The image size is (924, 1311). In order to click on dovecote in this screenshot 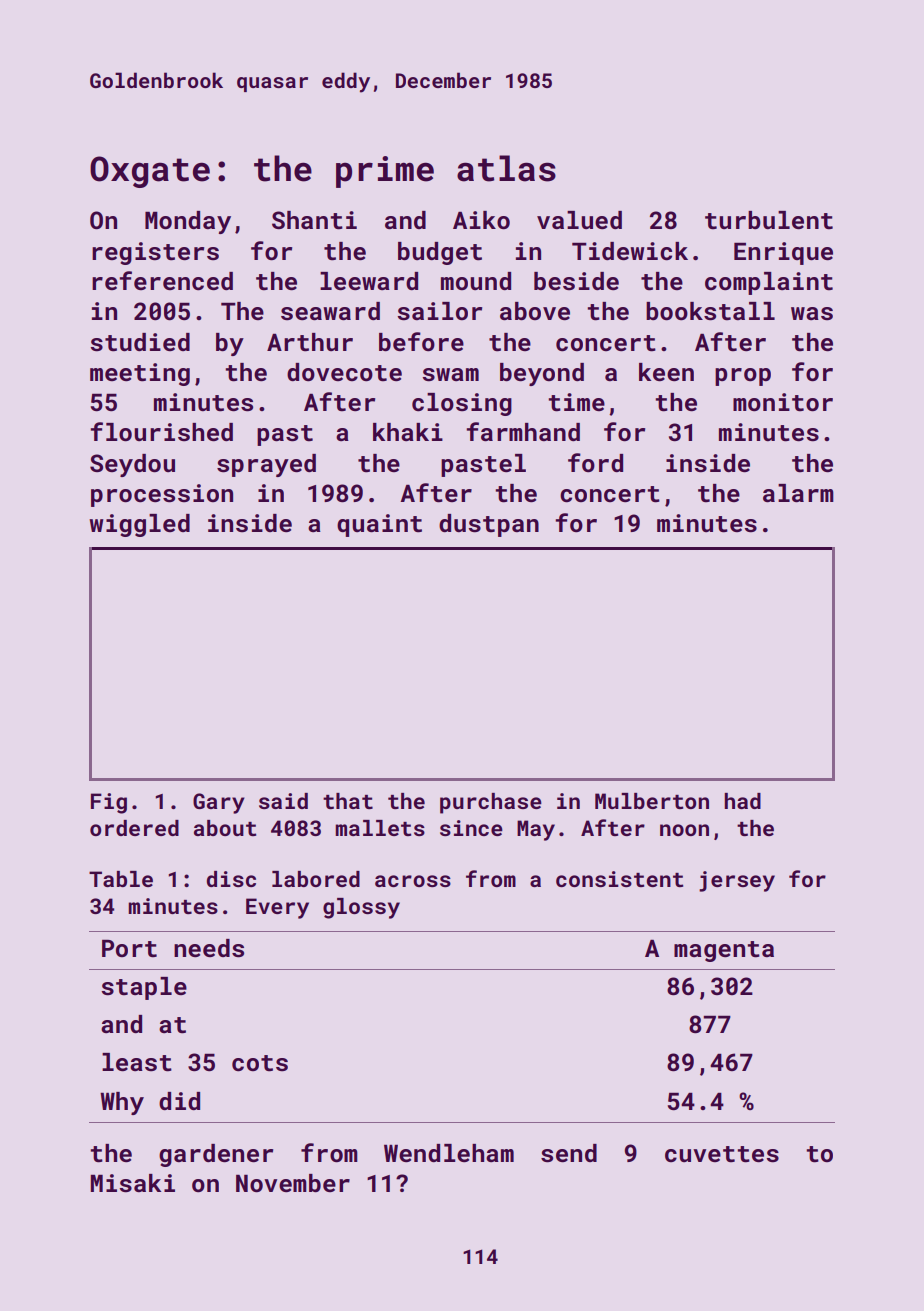, I will do `click(344, 372)`.
